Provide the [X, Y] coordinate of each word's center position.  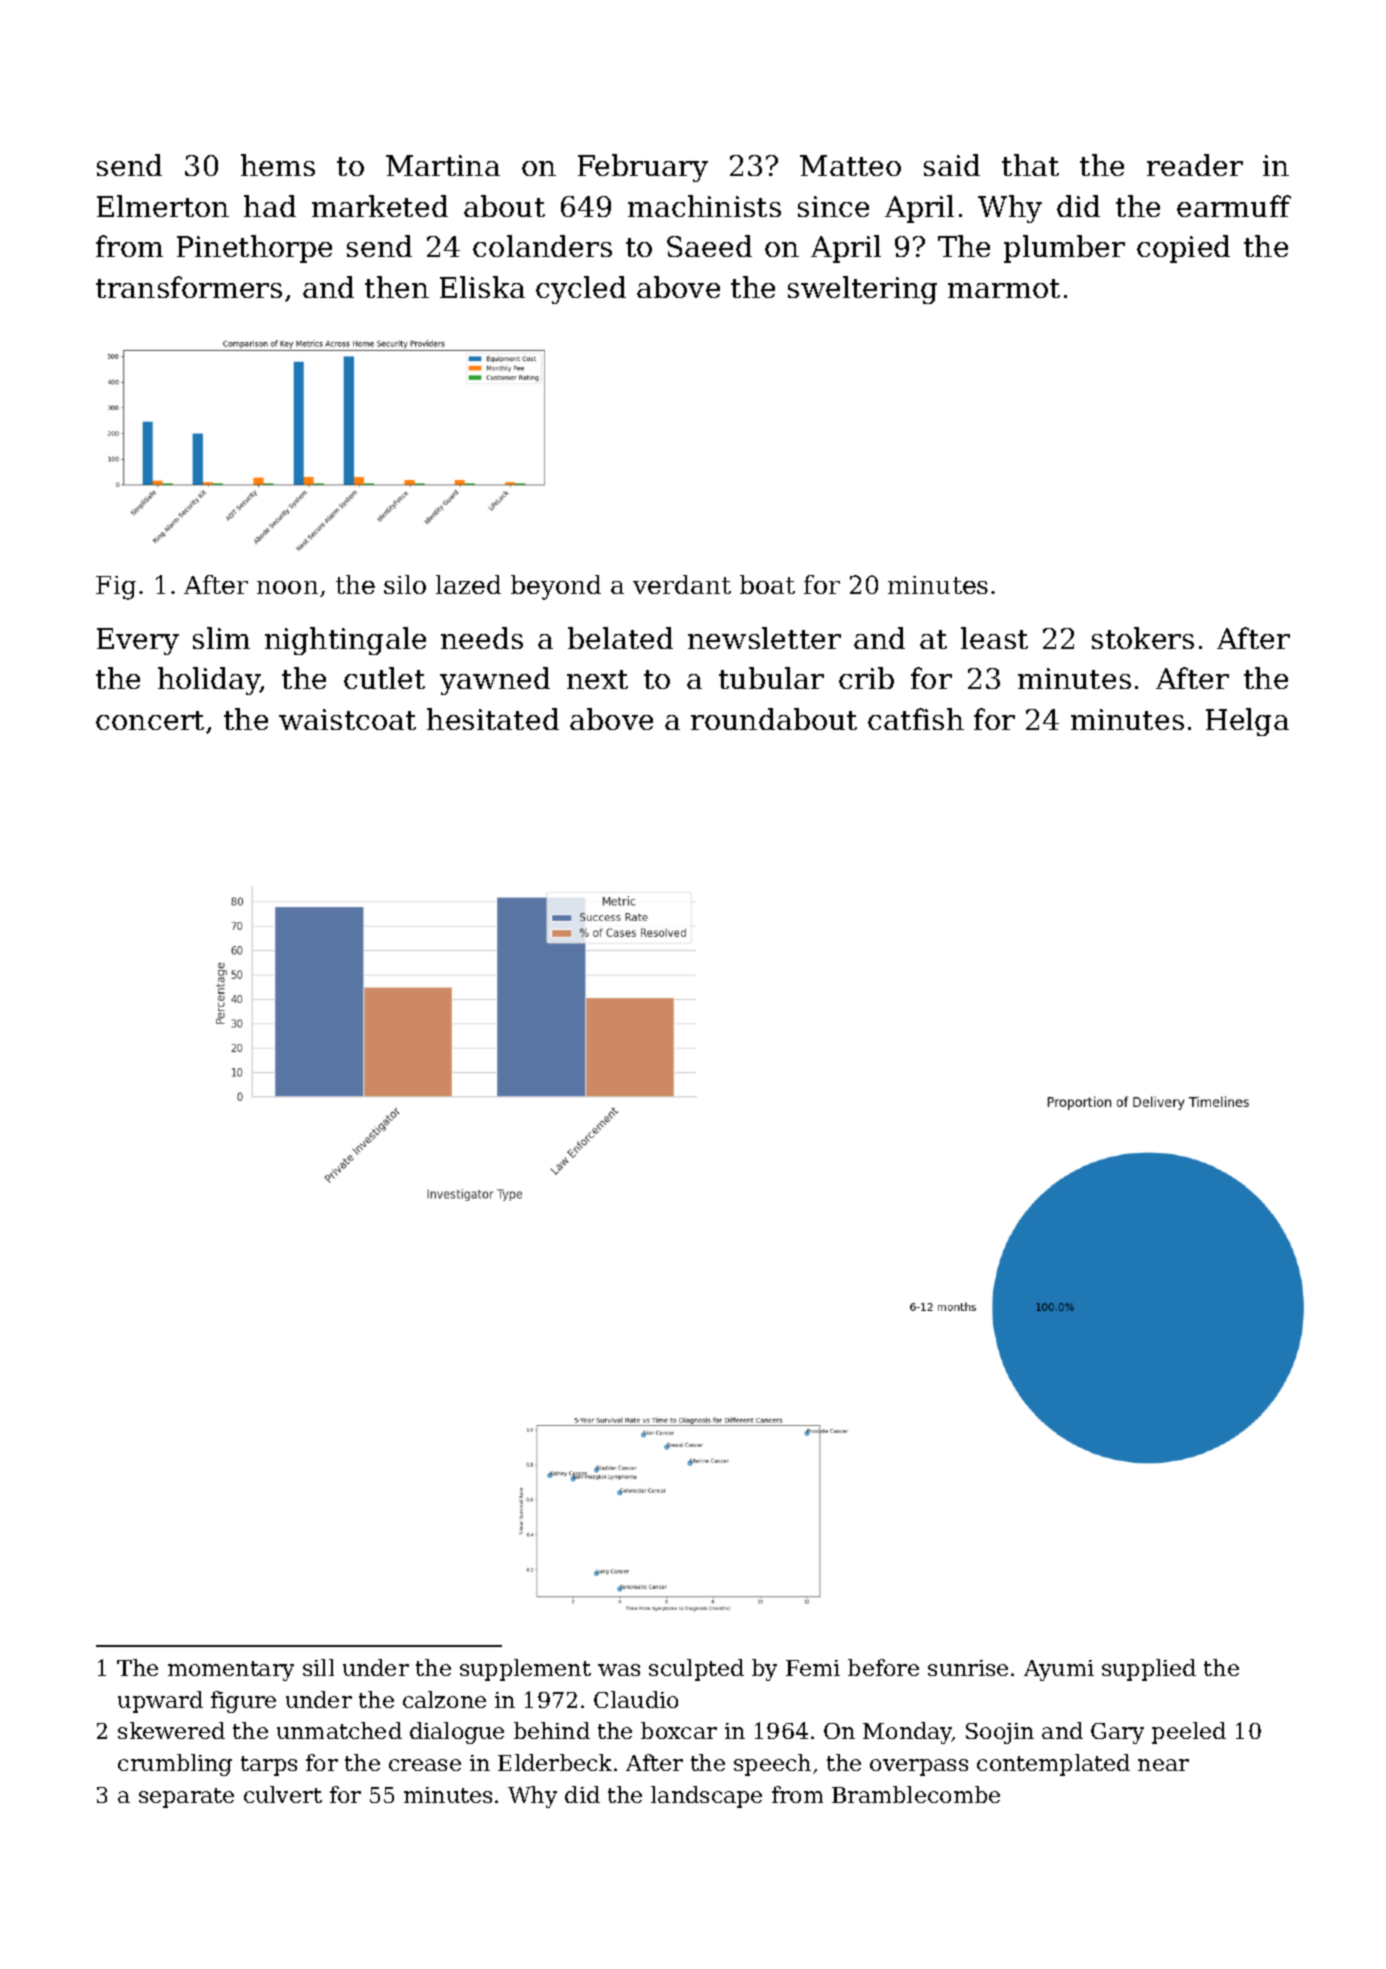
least [994, 638]
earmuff [1234, 206]
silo [405, 584]
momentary [231, 1671]
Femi [813, 1668]
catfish [916, 719]
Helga [1247, 722]
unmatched [339, 1730]
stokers [1143, 638]
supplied [1149, 1670]
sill [318, 1667]
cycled [581, 290]
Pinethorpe [254, 249]
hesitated [493, 719]
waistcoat [347, 719]
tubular [771, 678]
